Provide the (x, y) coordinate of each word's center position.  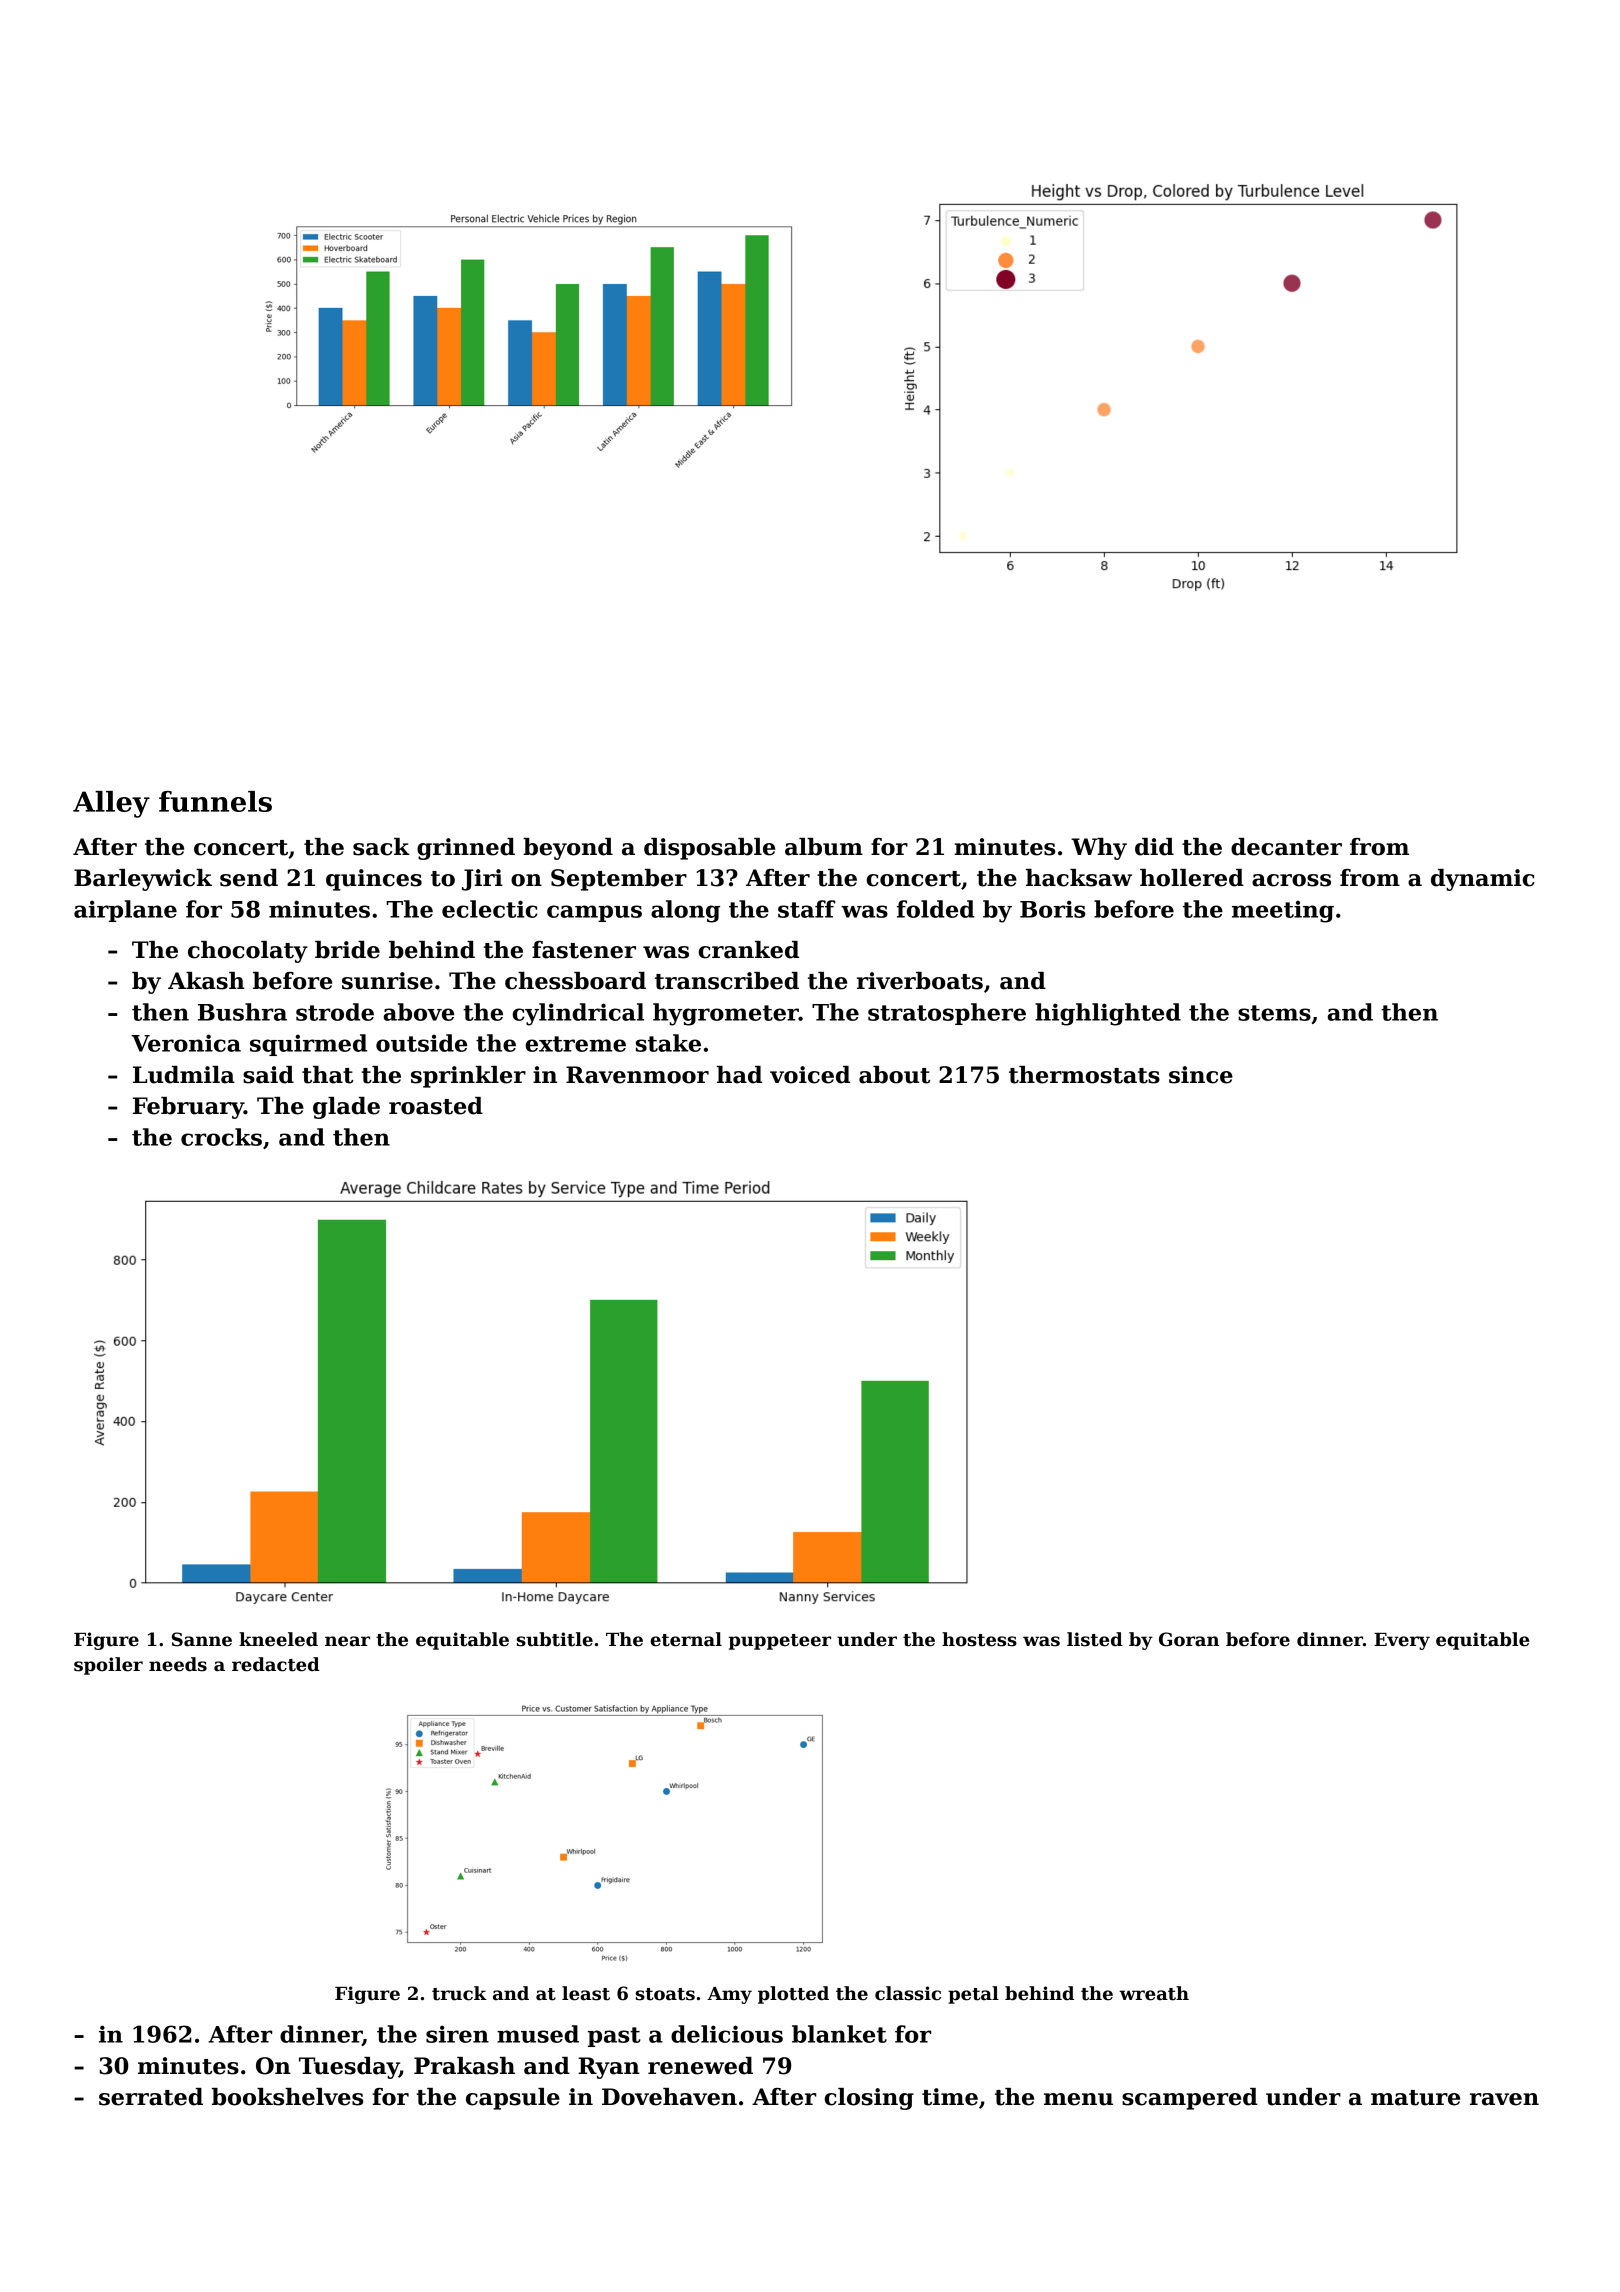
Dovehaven (669, 2097)
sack (381, 847)
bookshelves (287, 2097)
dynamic (1483, 880)
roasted (436, 1106)
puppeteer (780, 1642)
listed (1095, 1639)
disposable (709, 849)
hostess (979, 1639)
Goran (1189, 1639)
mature (1415, 2098)
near (347, 1641)
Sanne (202, 1639)
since (1201, 1075)
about (894, 1075)
